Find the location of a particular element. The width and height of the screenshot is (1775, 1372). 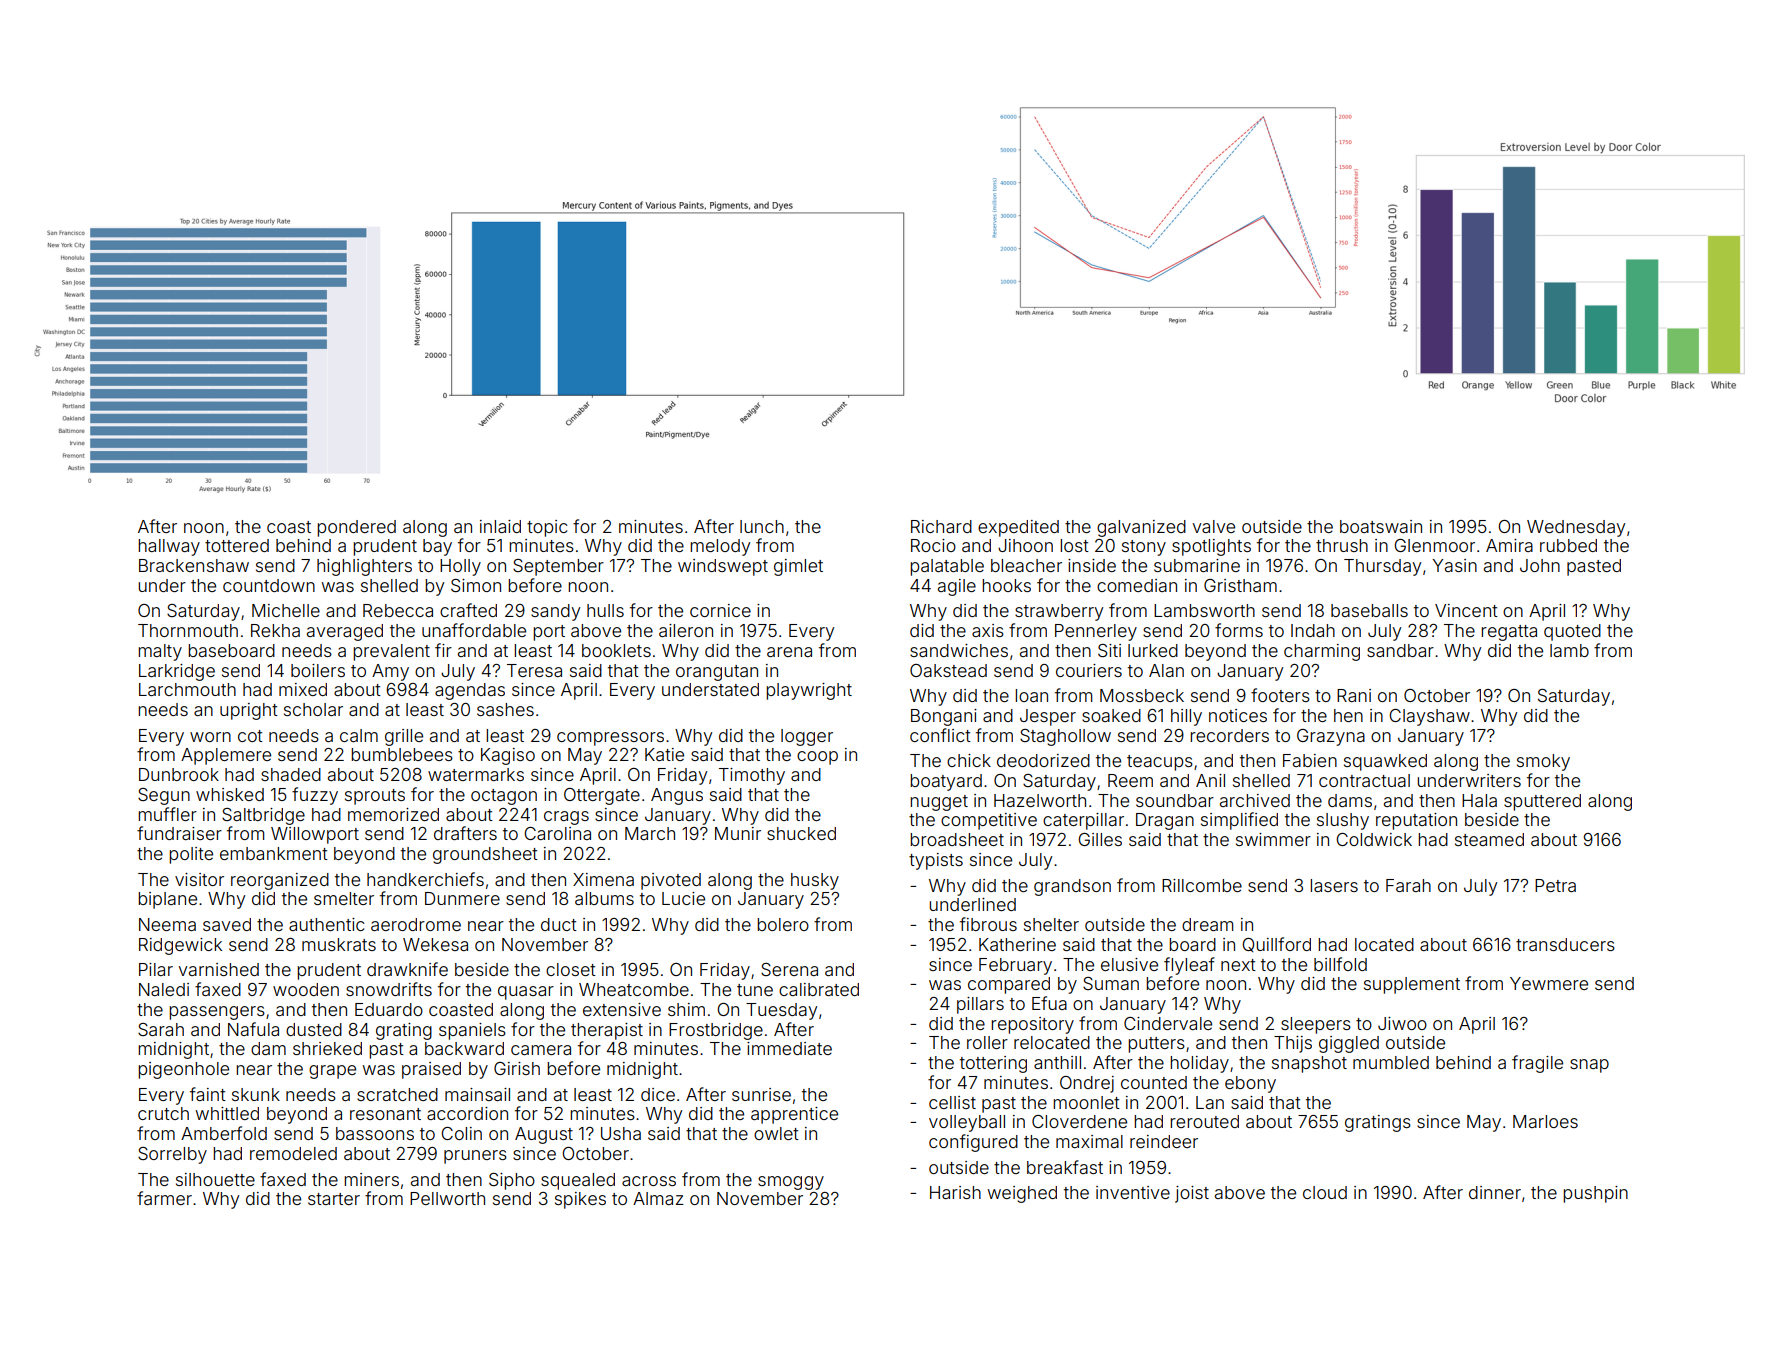

Wekesa is located at coordinates (435, 944).
